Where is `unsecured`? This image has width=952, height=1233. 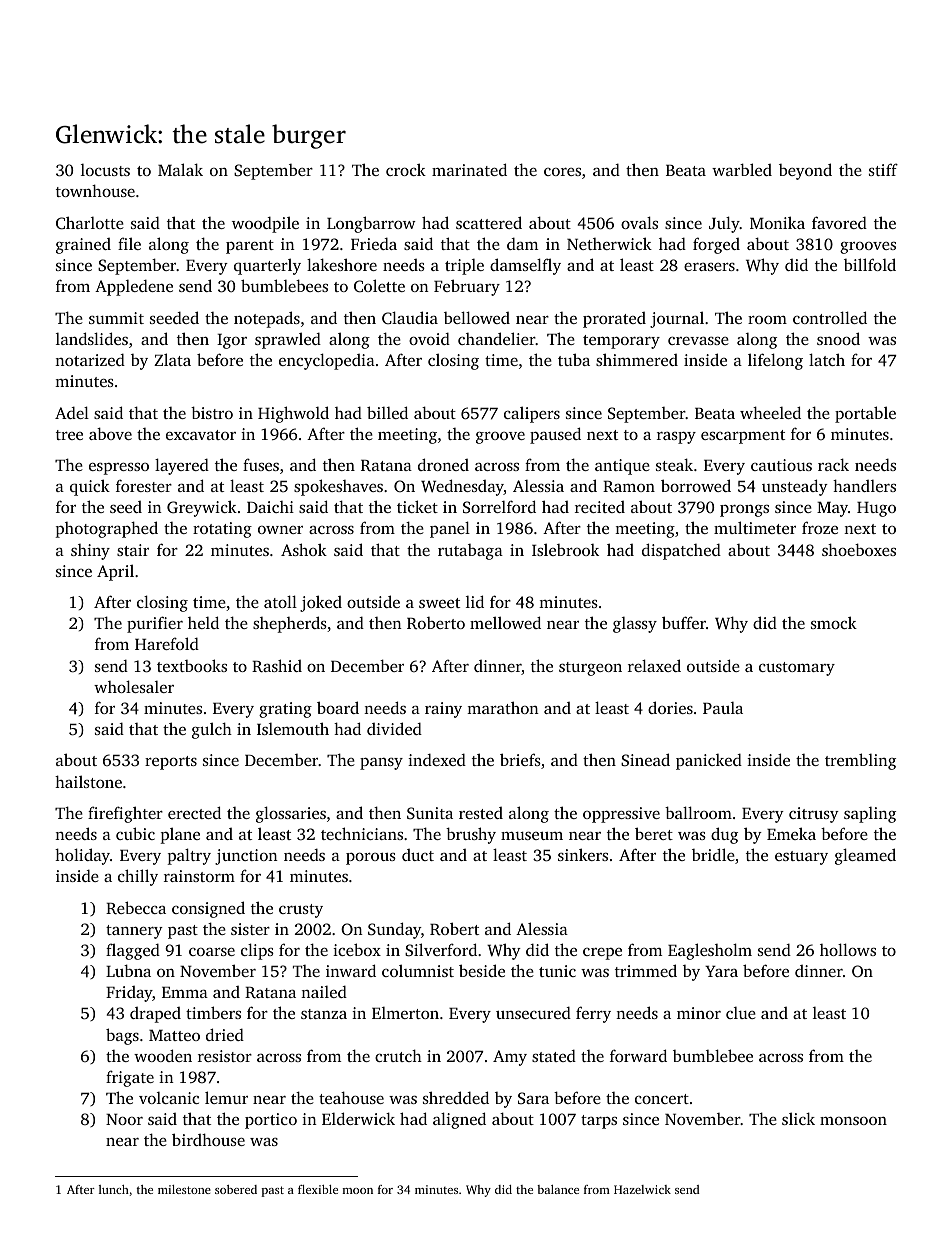 unsecured is located at coordinates (533, 1012).
